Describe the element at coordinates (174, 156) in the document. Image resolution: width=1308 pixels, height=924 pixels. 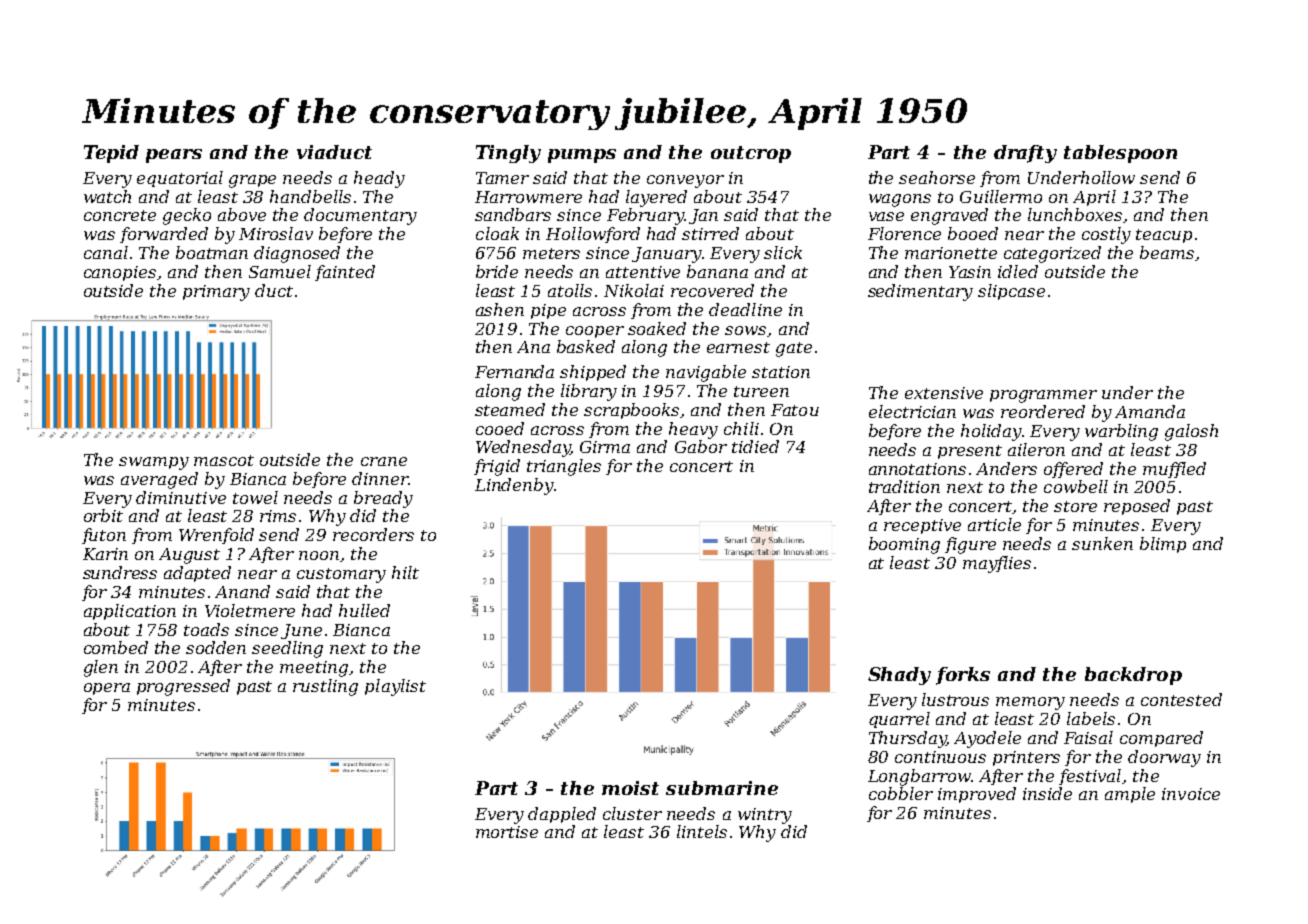
I see `pears` at that location.
